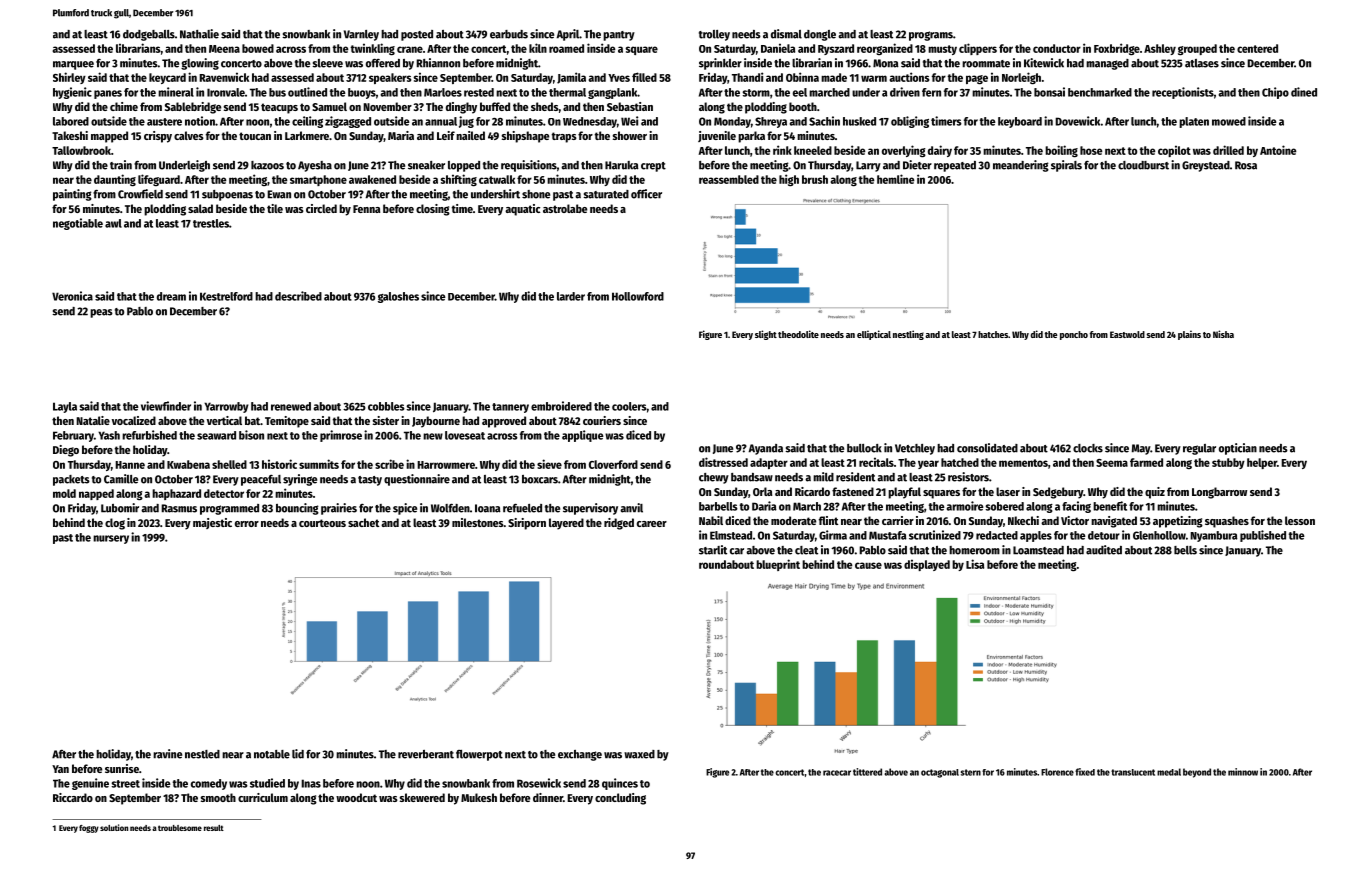 The image size is (1372, 887). I want to click on farmed, so click(1146, 462).
